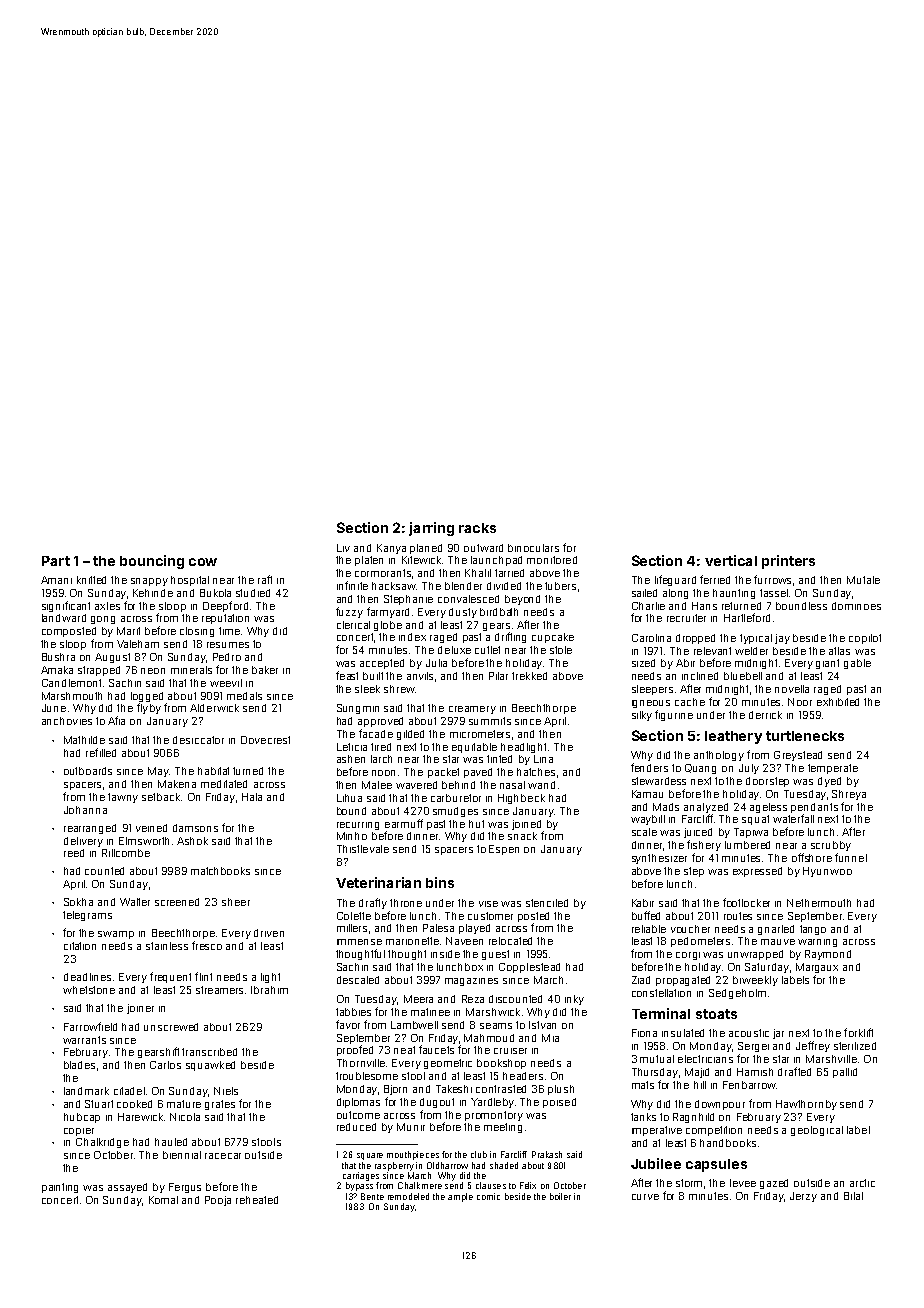  What do you see at coordinates (865, 639) in the screenshot?
I see `copilot` at bounding box center [865, 639].
